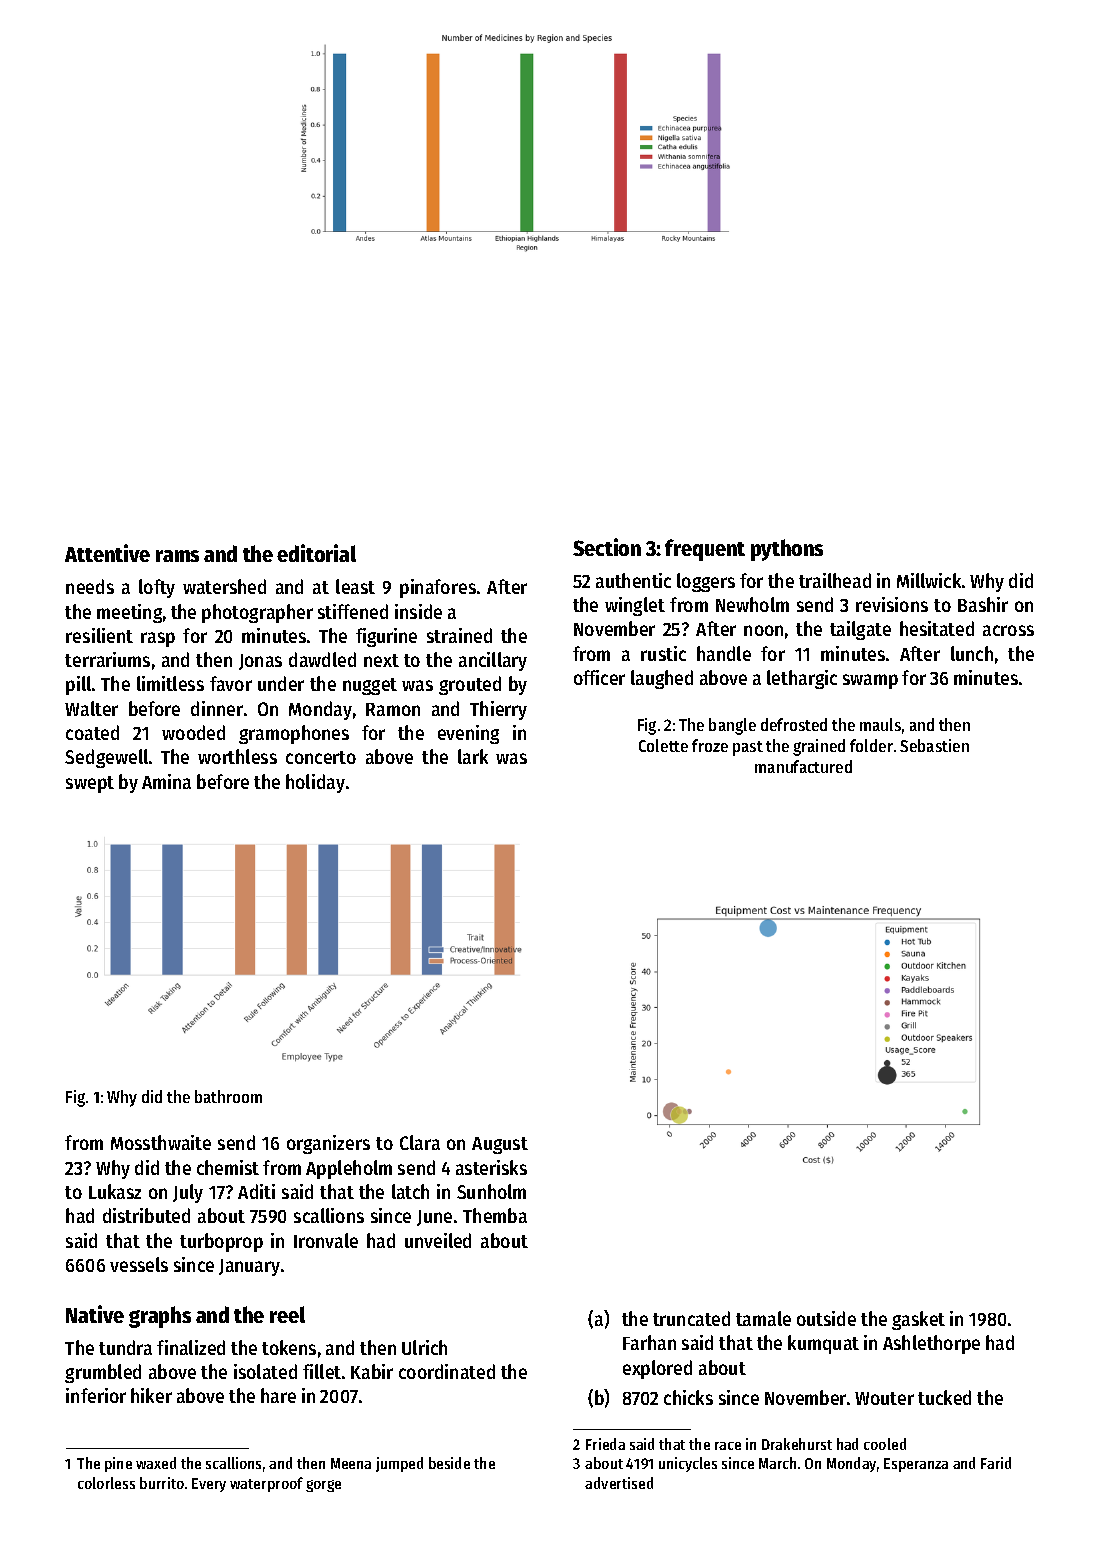  I want to click on pinafores, so click(438, 588).
